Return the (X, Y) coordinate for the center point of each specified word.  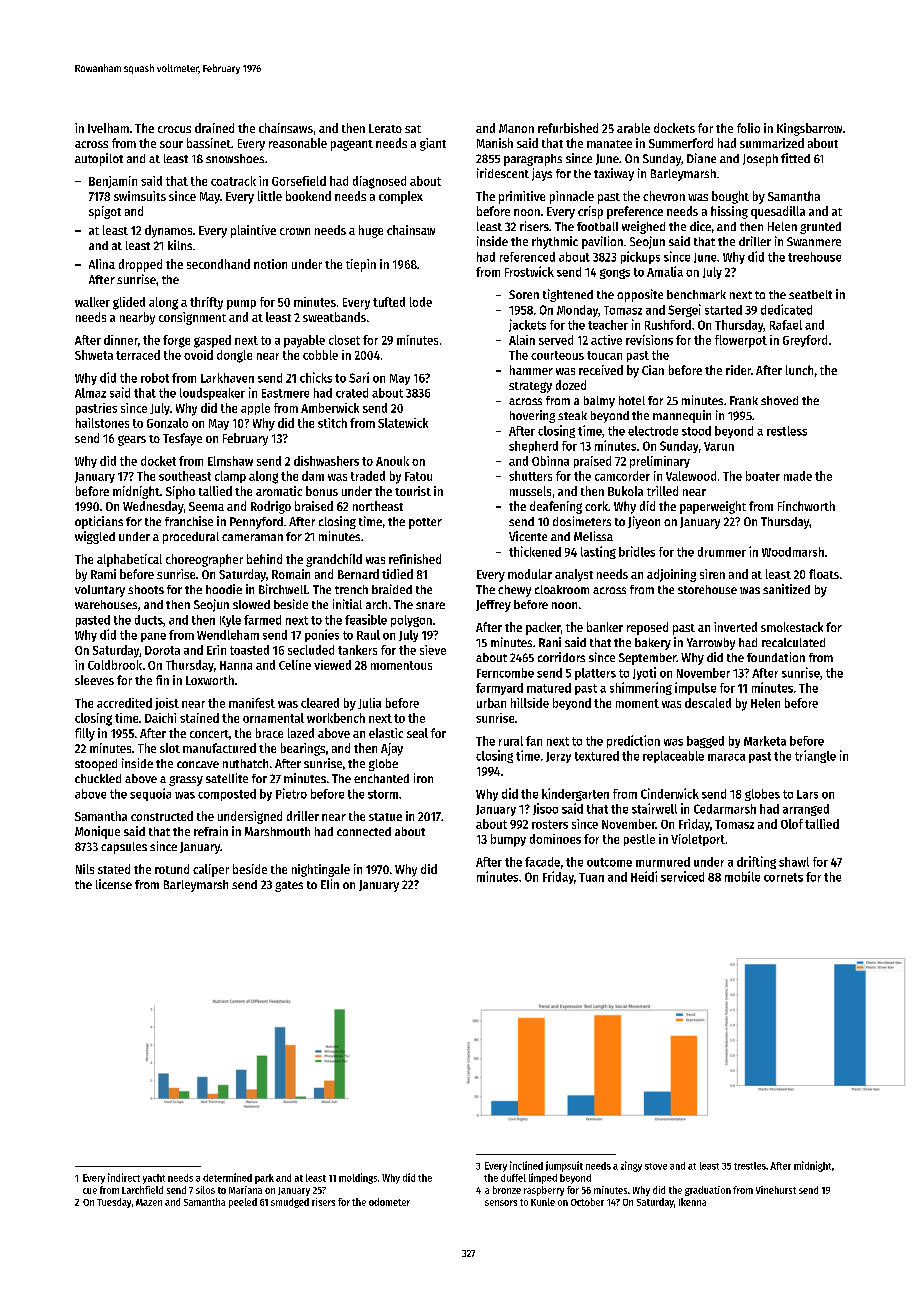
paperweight (713, 507)
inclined (526, 1165)
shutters (530, 476)
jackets (527, 325)
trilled (662, 491)
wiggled (95, 537)
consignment (192, 318)
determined (227, 1177)
